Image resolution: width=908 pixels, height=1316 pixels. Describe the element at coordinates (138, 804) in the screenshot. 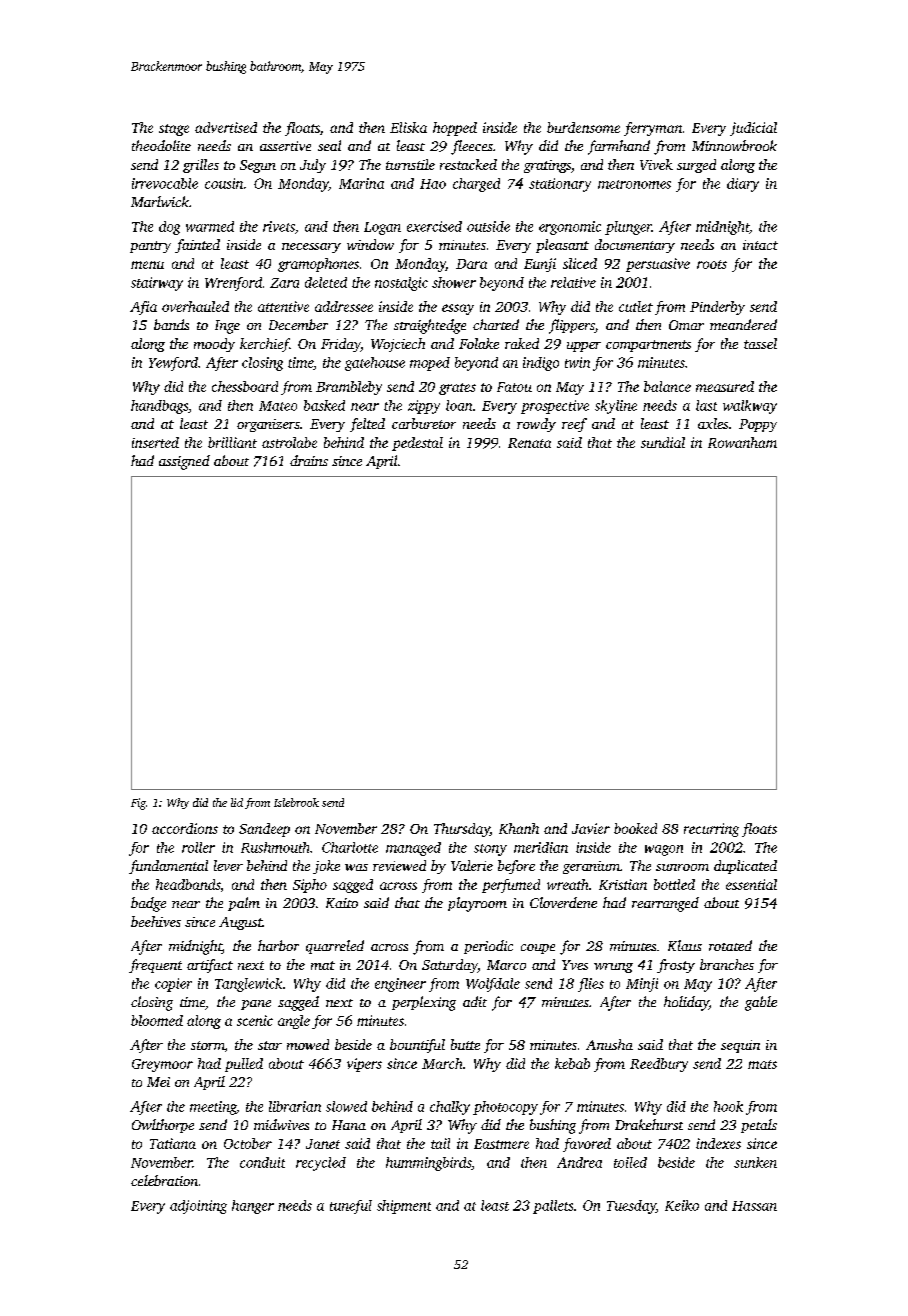

I see `Fig` at that location.
